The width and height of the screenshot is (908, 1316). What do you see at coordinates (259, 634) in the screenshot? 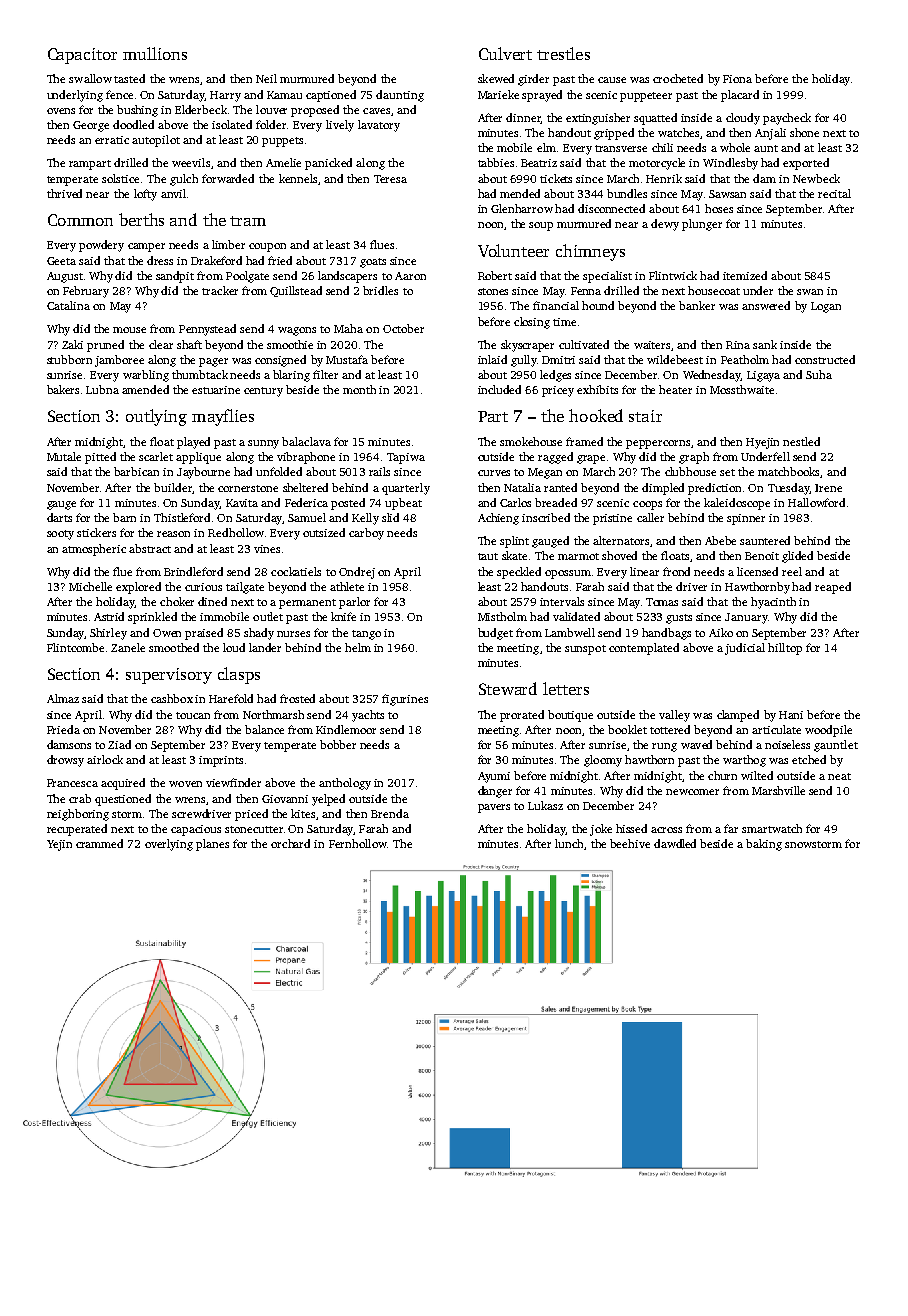
I see `shady` at bounding box center [259, 634].
